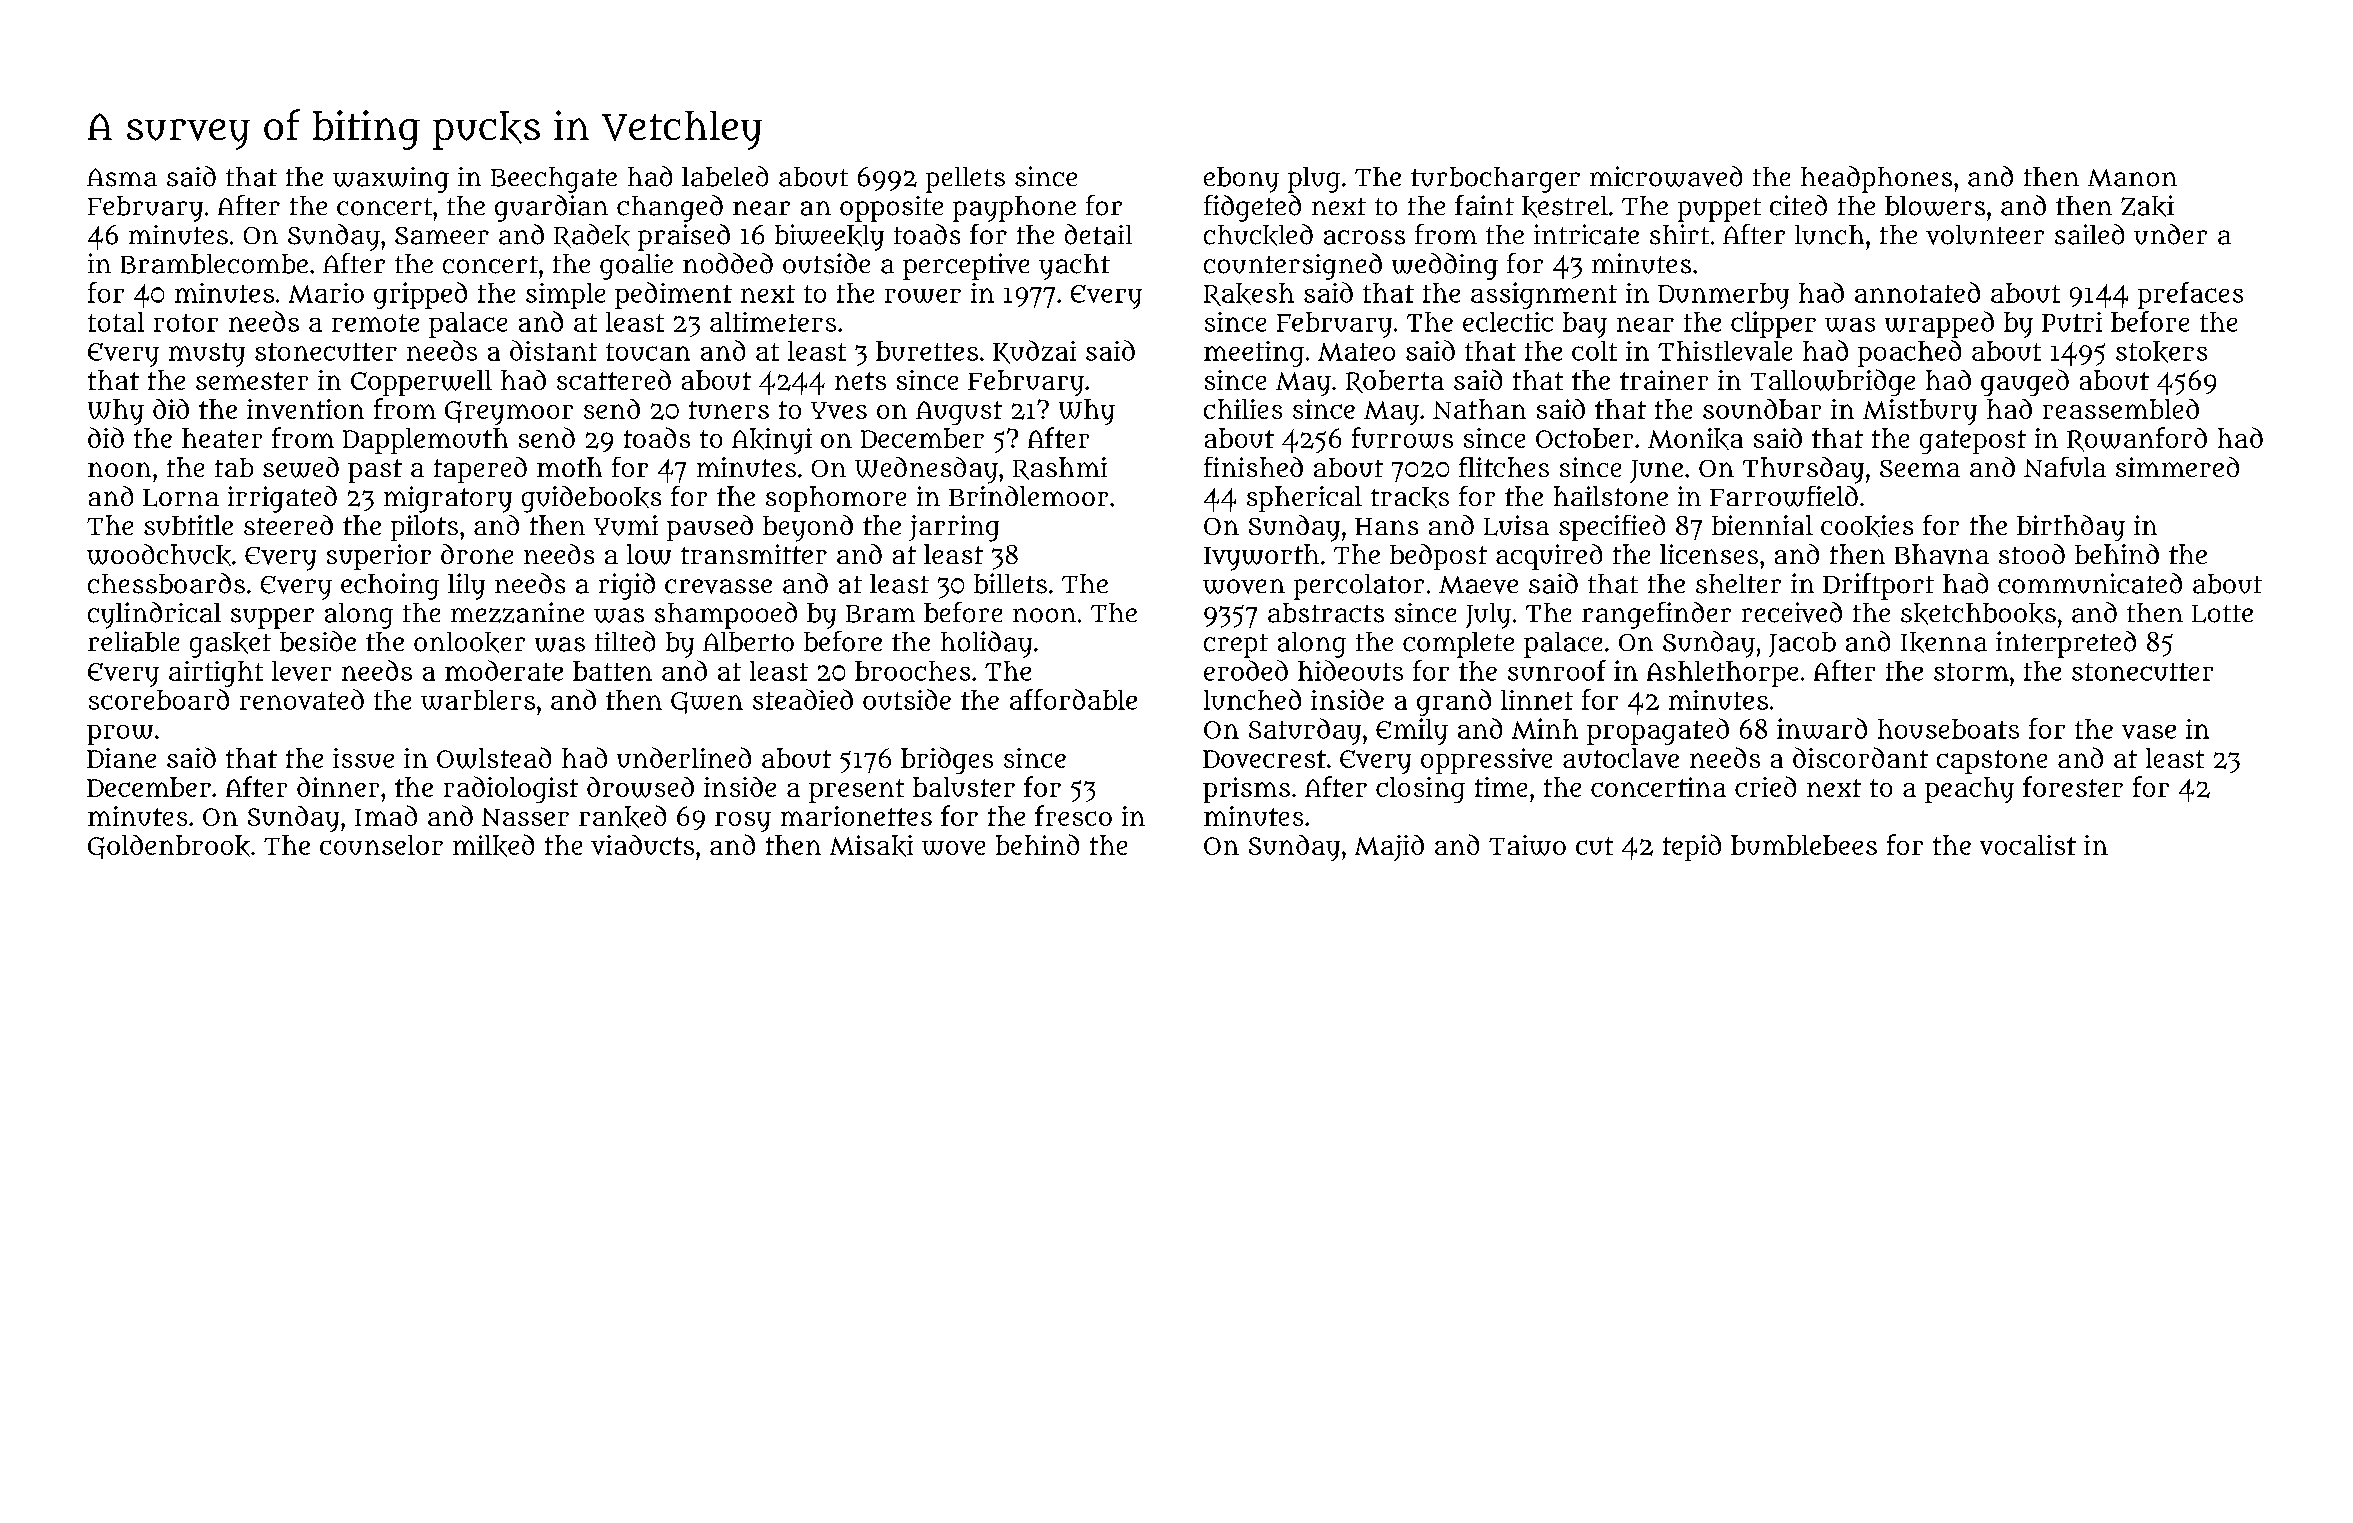 The image size is (2353, 1523). What do you see at coordinates (554, 180) in the document?
I see `Beechgate` at bounding box center [554, 180].
